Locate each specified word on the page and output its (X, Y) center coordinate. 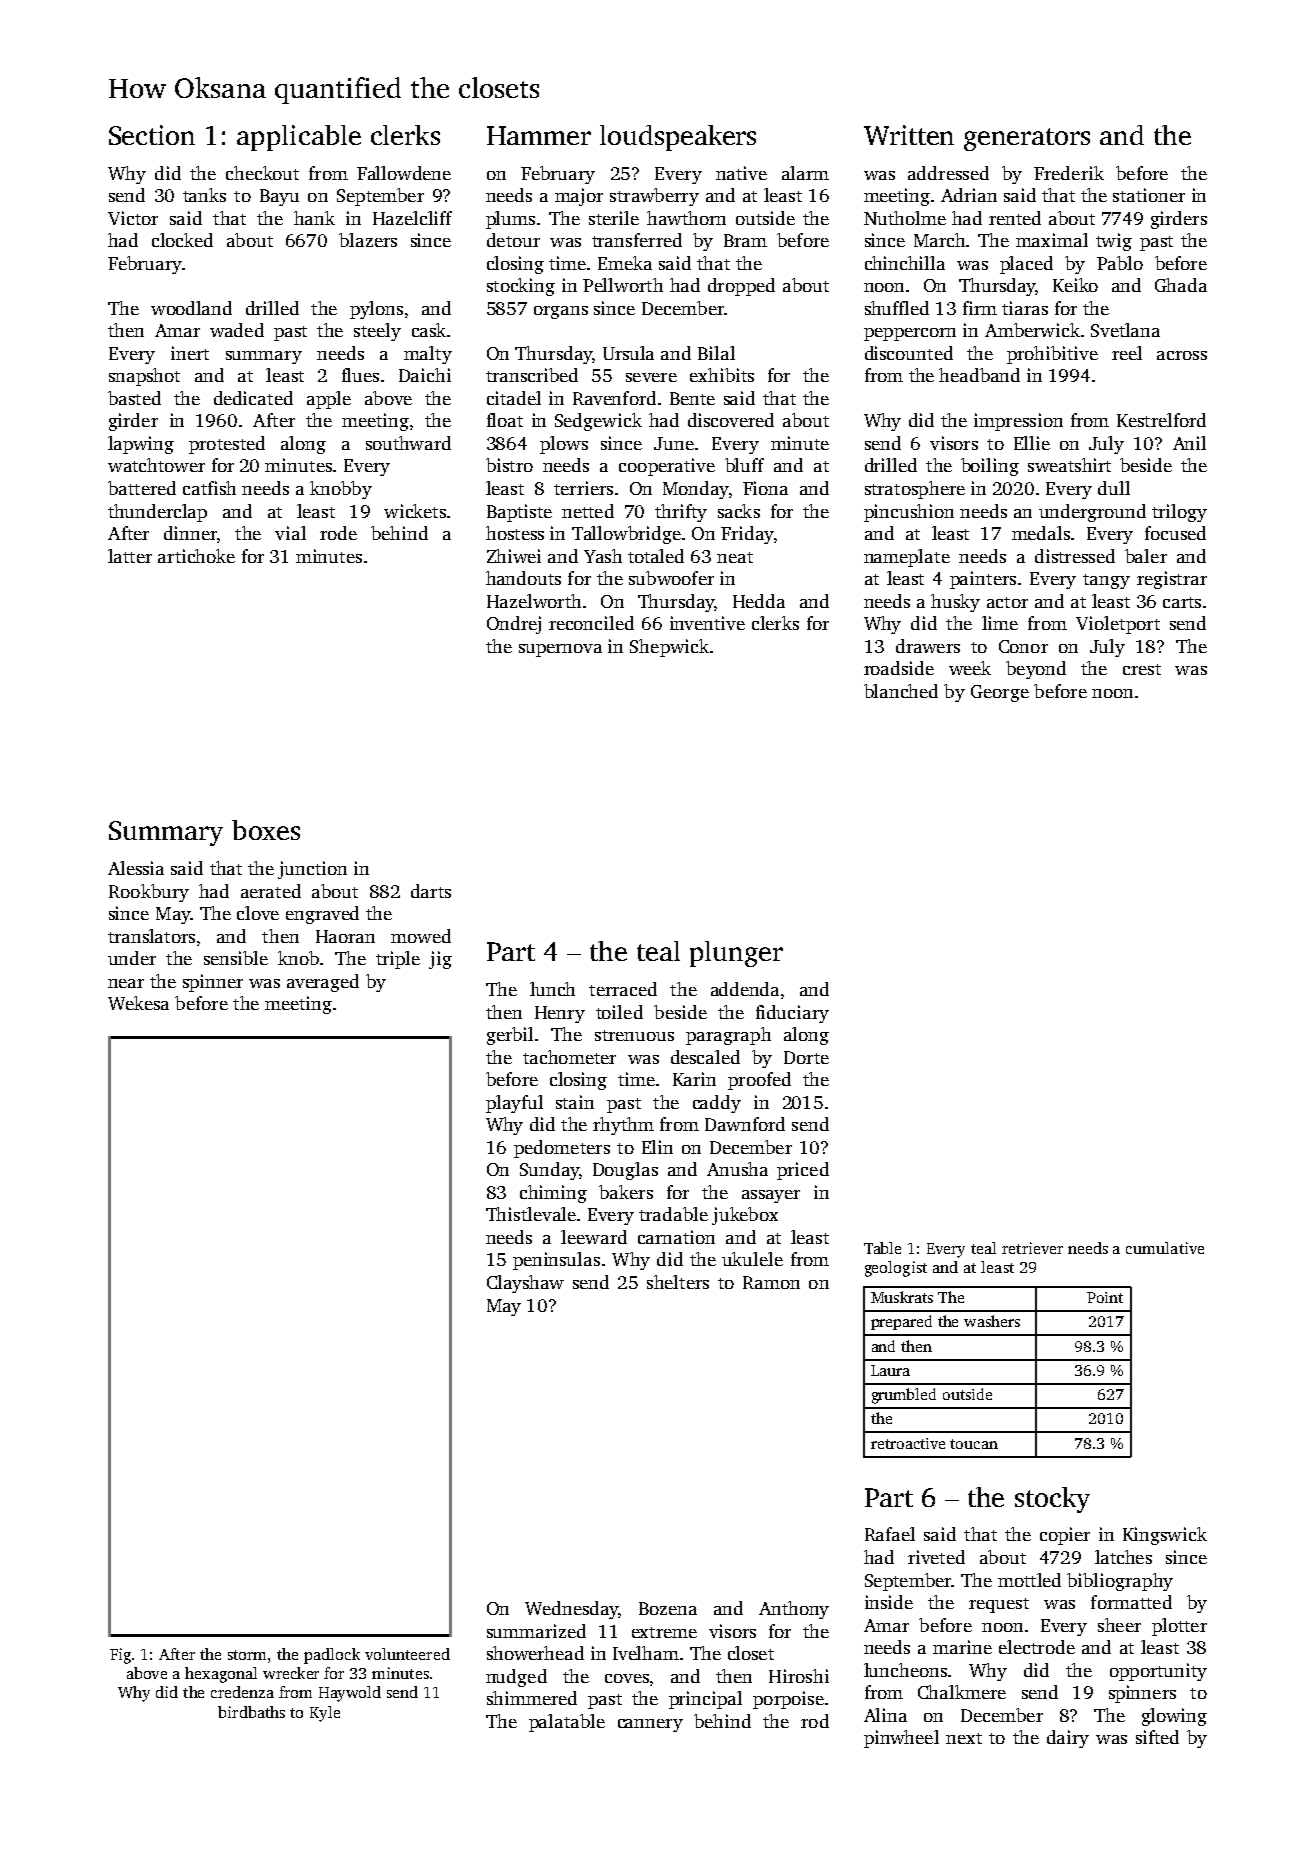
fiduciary (792, 1014)
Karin (694, 1079)
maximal (1052, 240)
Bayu (279, 197)
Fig (120, 1656)
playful (514, 1104)
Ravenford (614, 398)
